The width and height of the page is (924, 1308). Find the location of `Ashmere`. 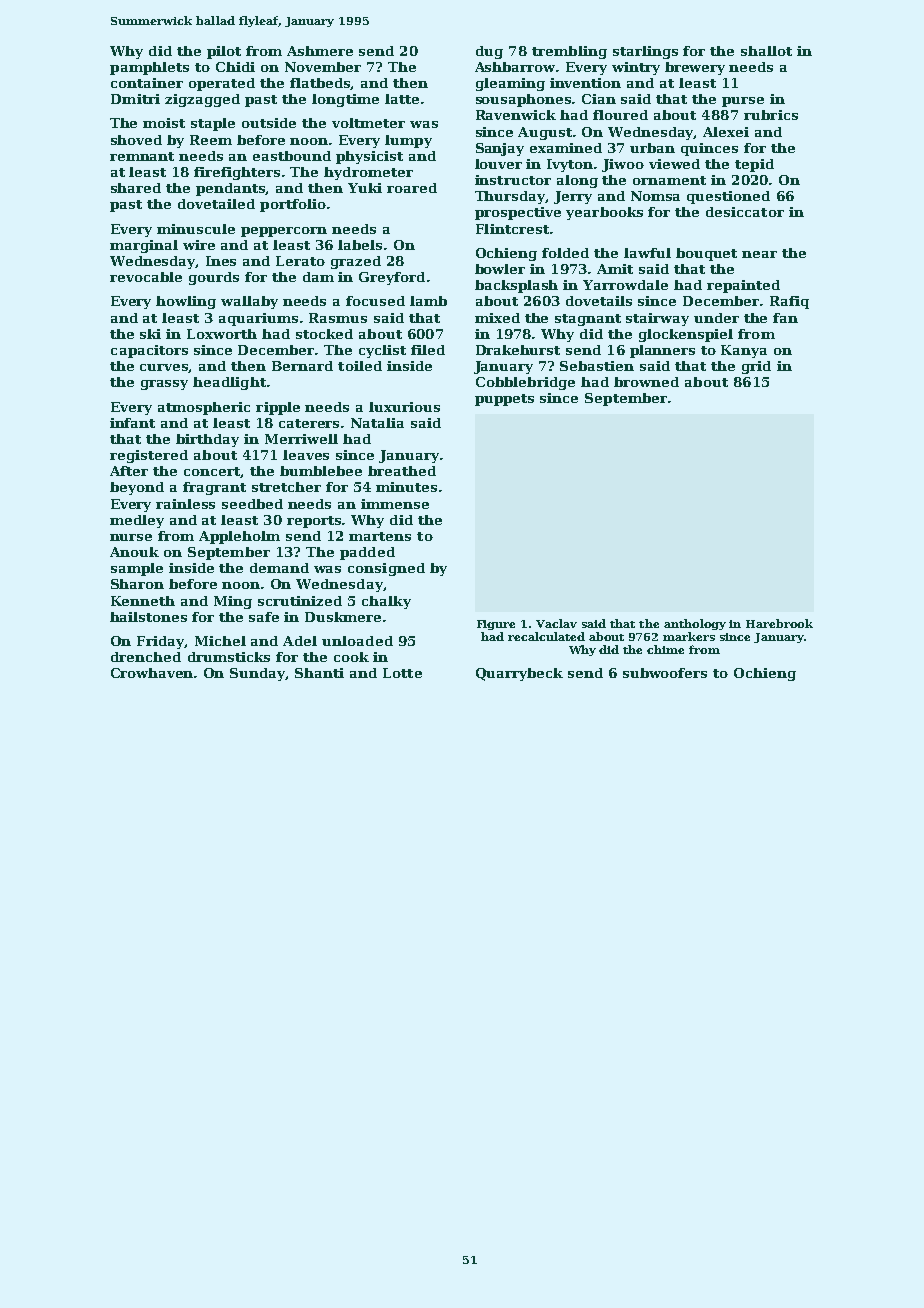

Ashmere is located at coordinates (320, 51).
